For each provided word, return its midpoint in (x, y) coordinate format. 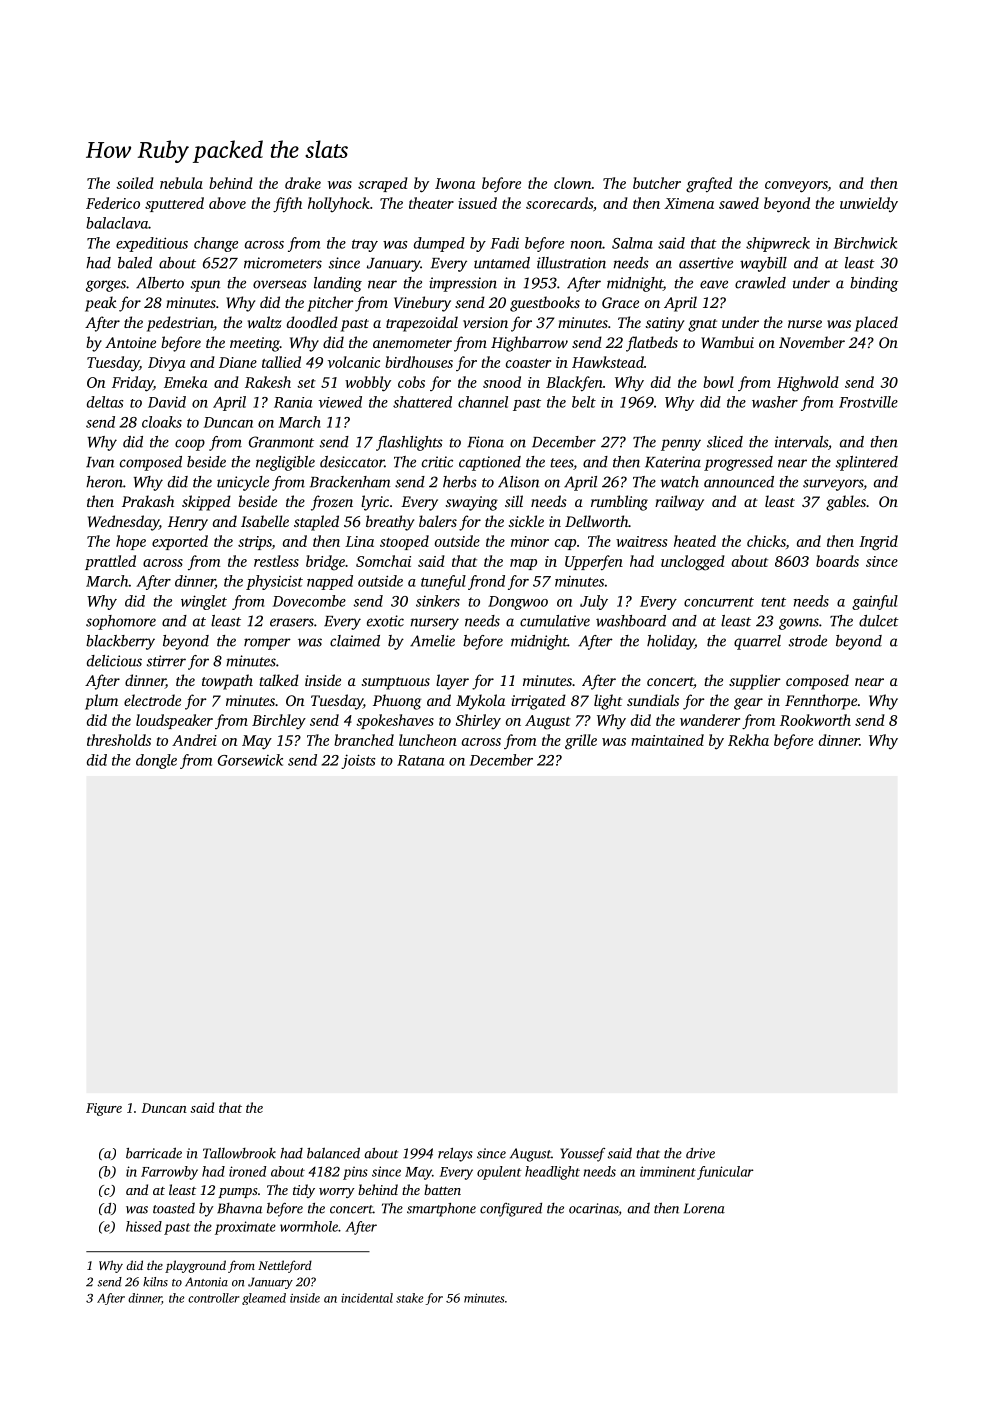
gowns (799, 624)
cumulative (555, 621)
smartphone (441, 1210)
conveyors (796, 187)
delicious (114, 661)
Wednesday (123, 523)
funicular (725, 1173)
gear (748, 704)
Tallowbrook (239, 1153)
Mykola (480, 702)
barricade (154, 1153)
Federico (113, 203)
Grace (620, 302)
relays (455, 1155)
